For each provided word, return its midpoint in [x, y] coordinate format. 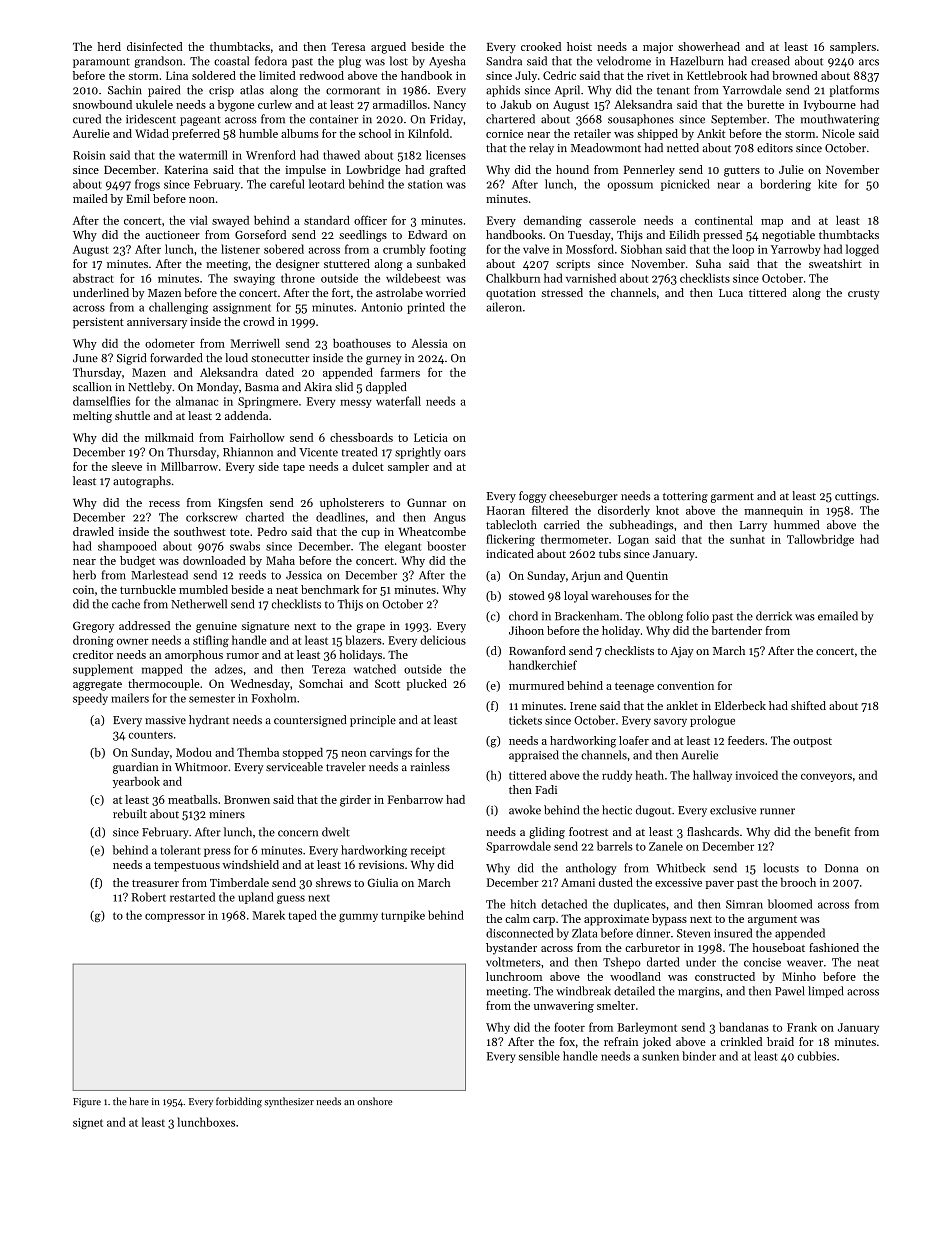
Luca [731, 293]
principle [373, 721]
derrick [774, 616]
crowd [259, 321]
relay [541, 149]
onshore [374, 1101]
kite [827, 184]
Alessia [429, 343]
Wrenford [271, 155]
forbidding [239, 1102]
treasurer [155, 883]
